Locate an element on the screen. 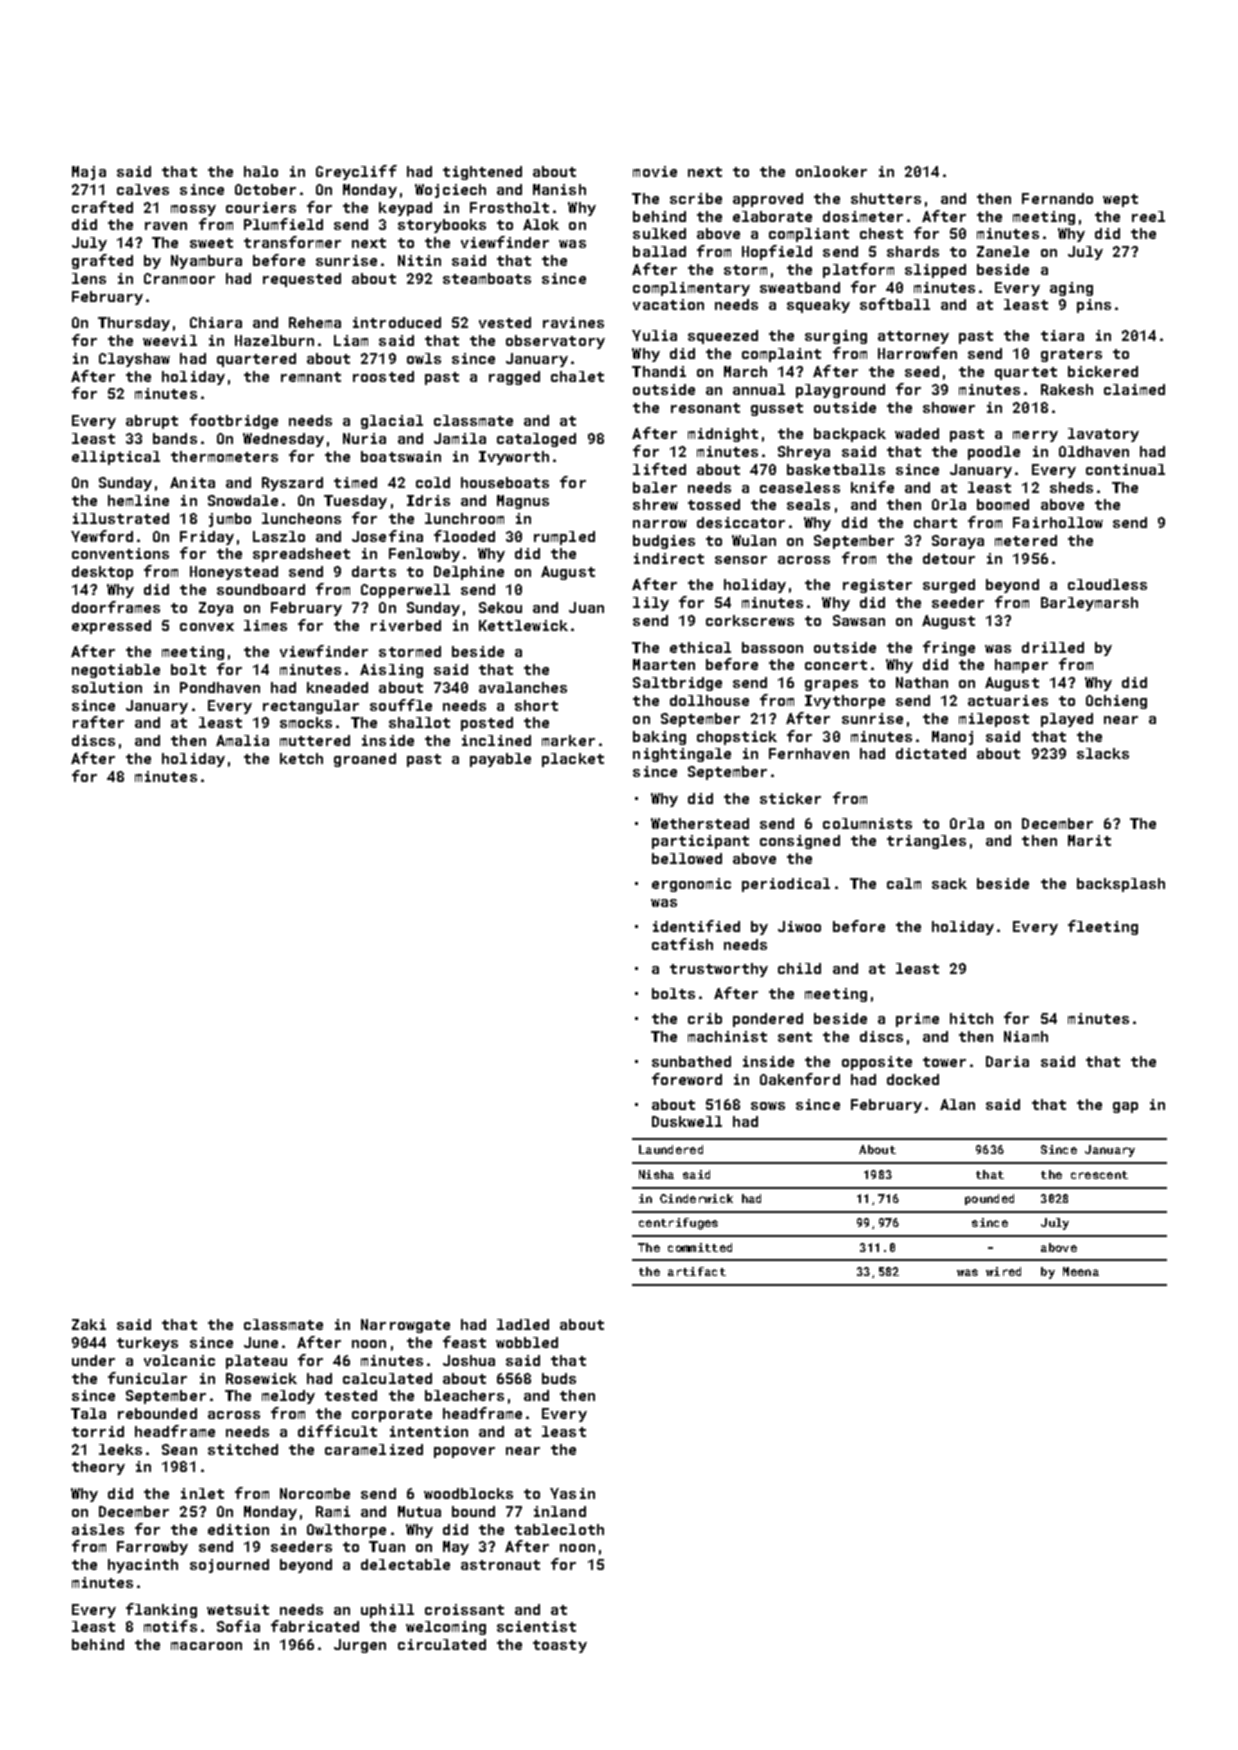  expressed is located at coordinates (111, 627).
